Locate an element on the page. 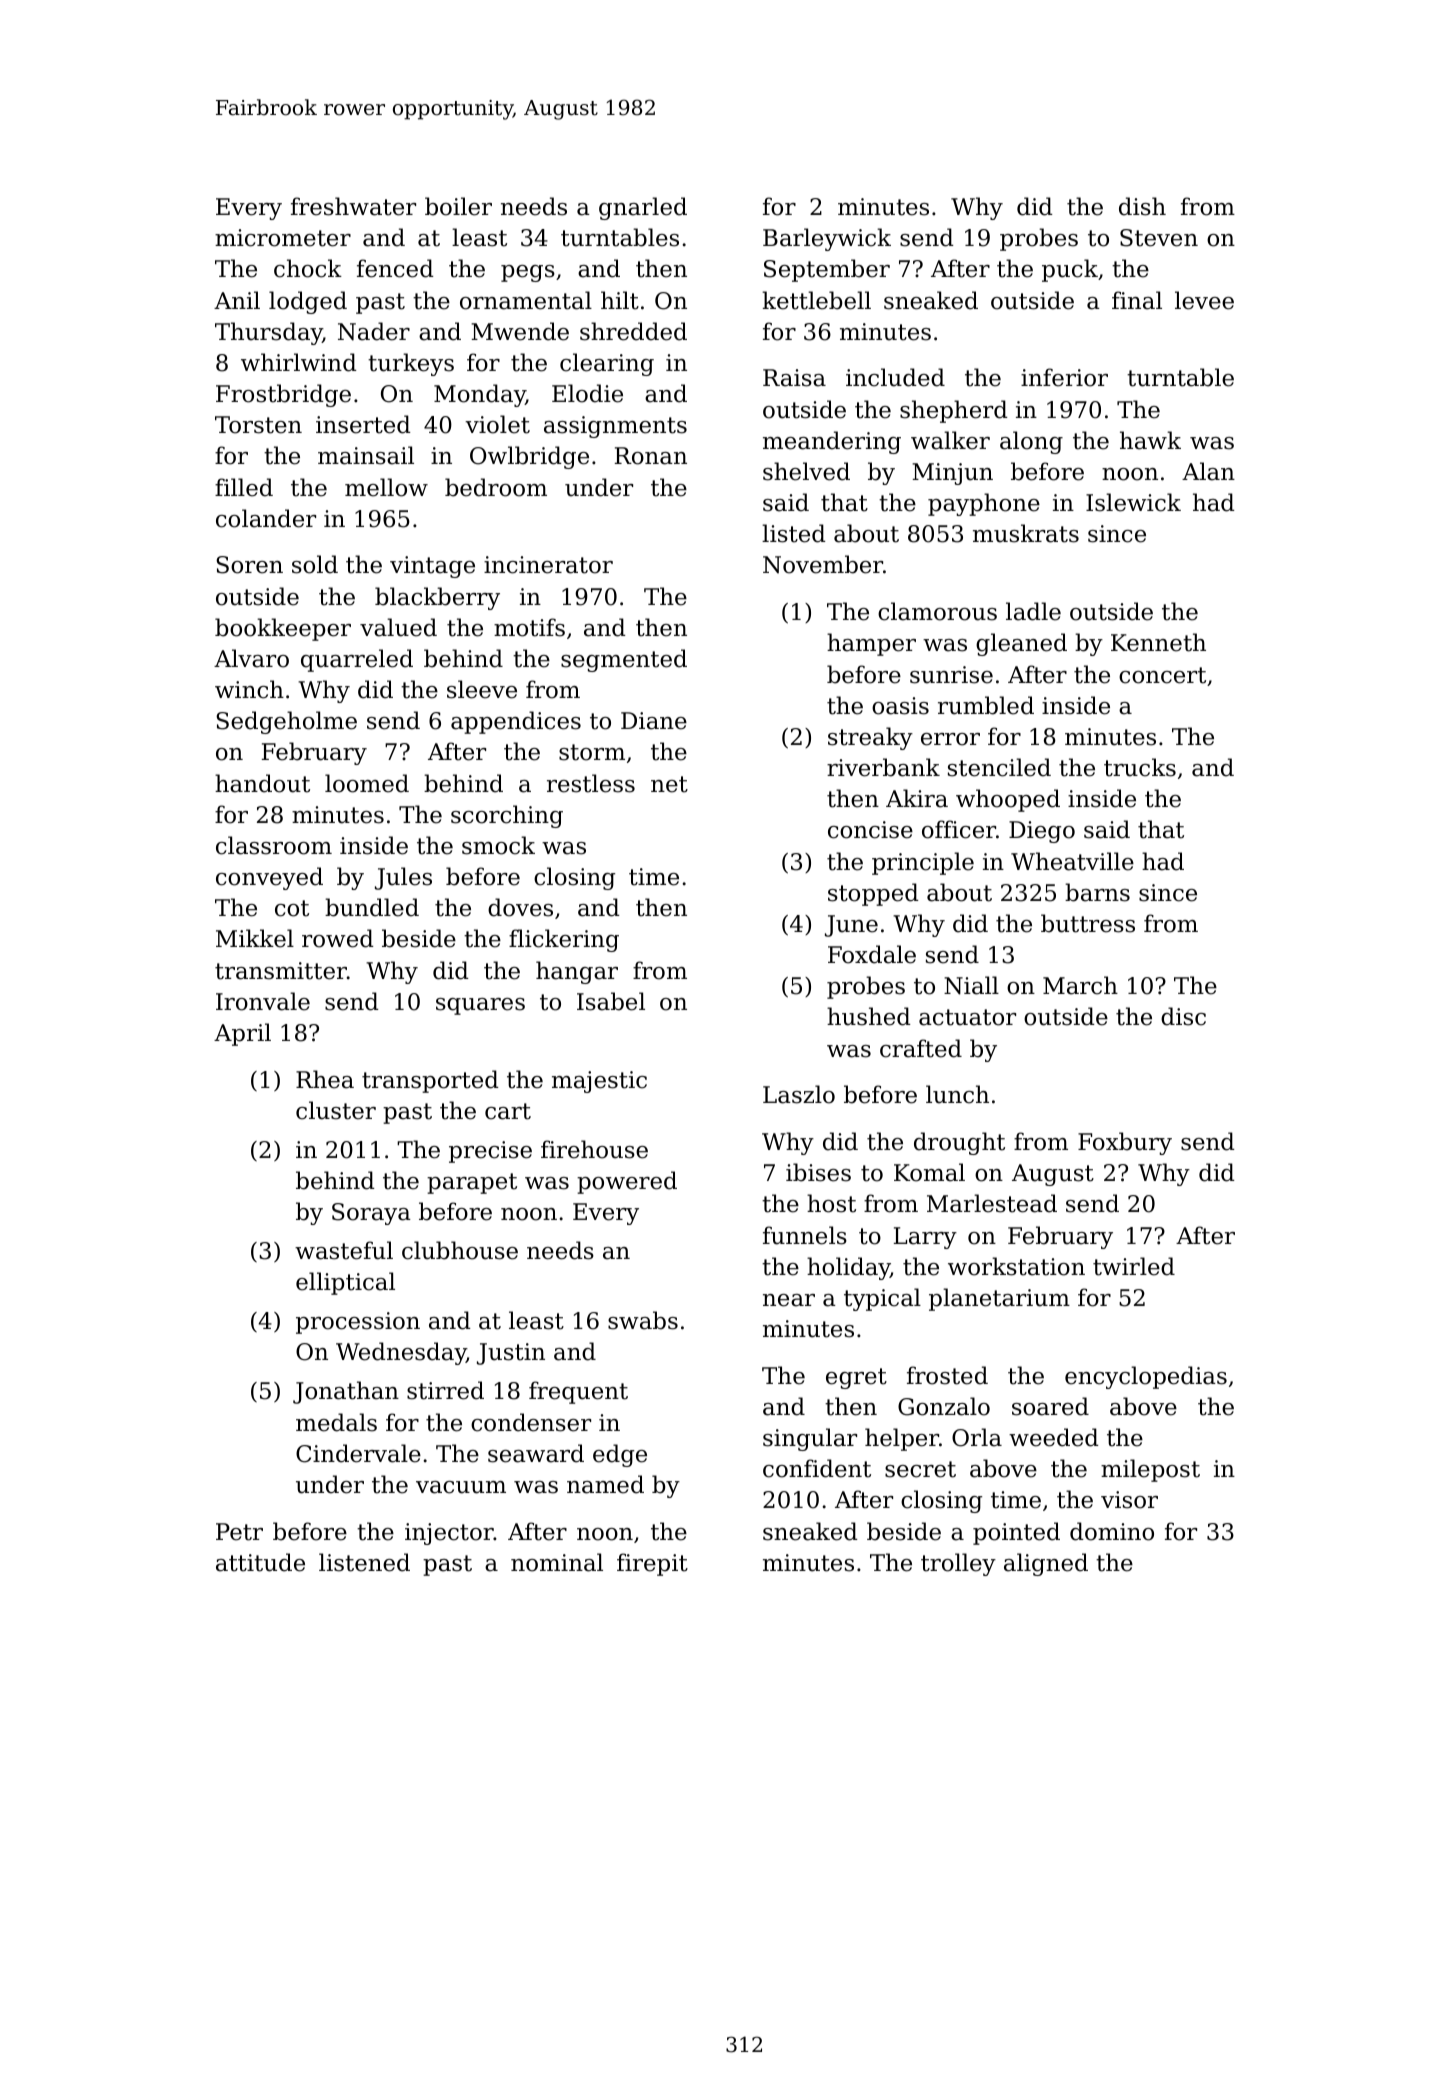 The height and width of the document is (2100, 1450). dish is located at coordinates (1142, 206).
